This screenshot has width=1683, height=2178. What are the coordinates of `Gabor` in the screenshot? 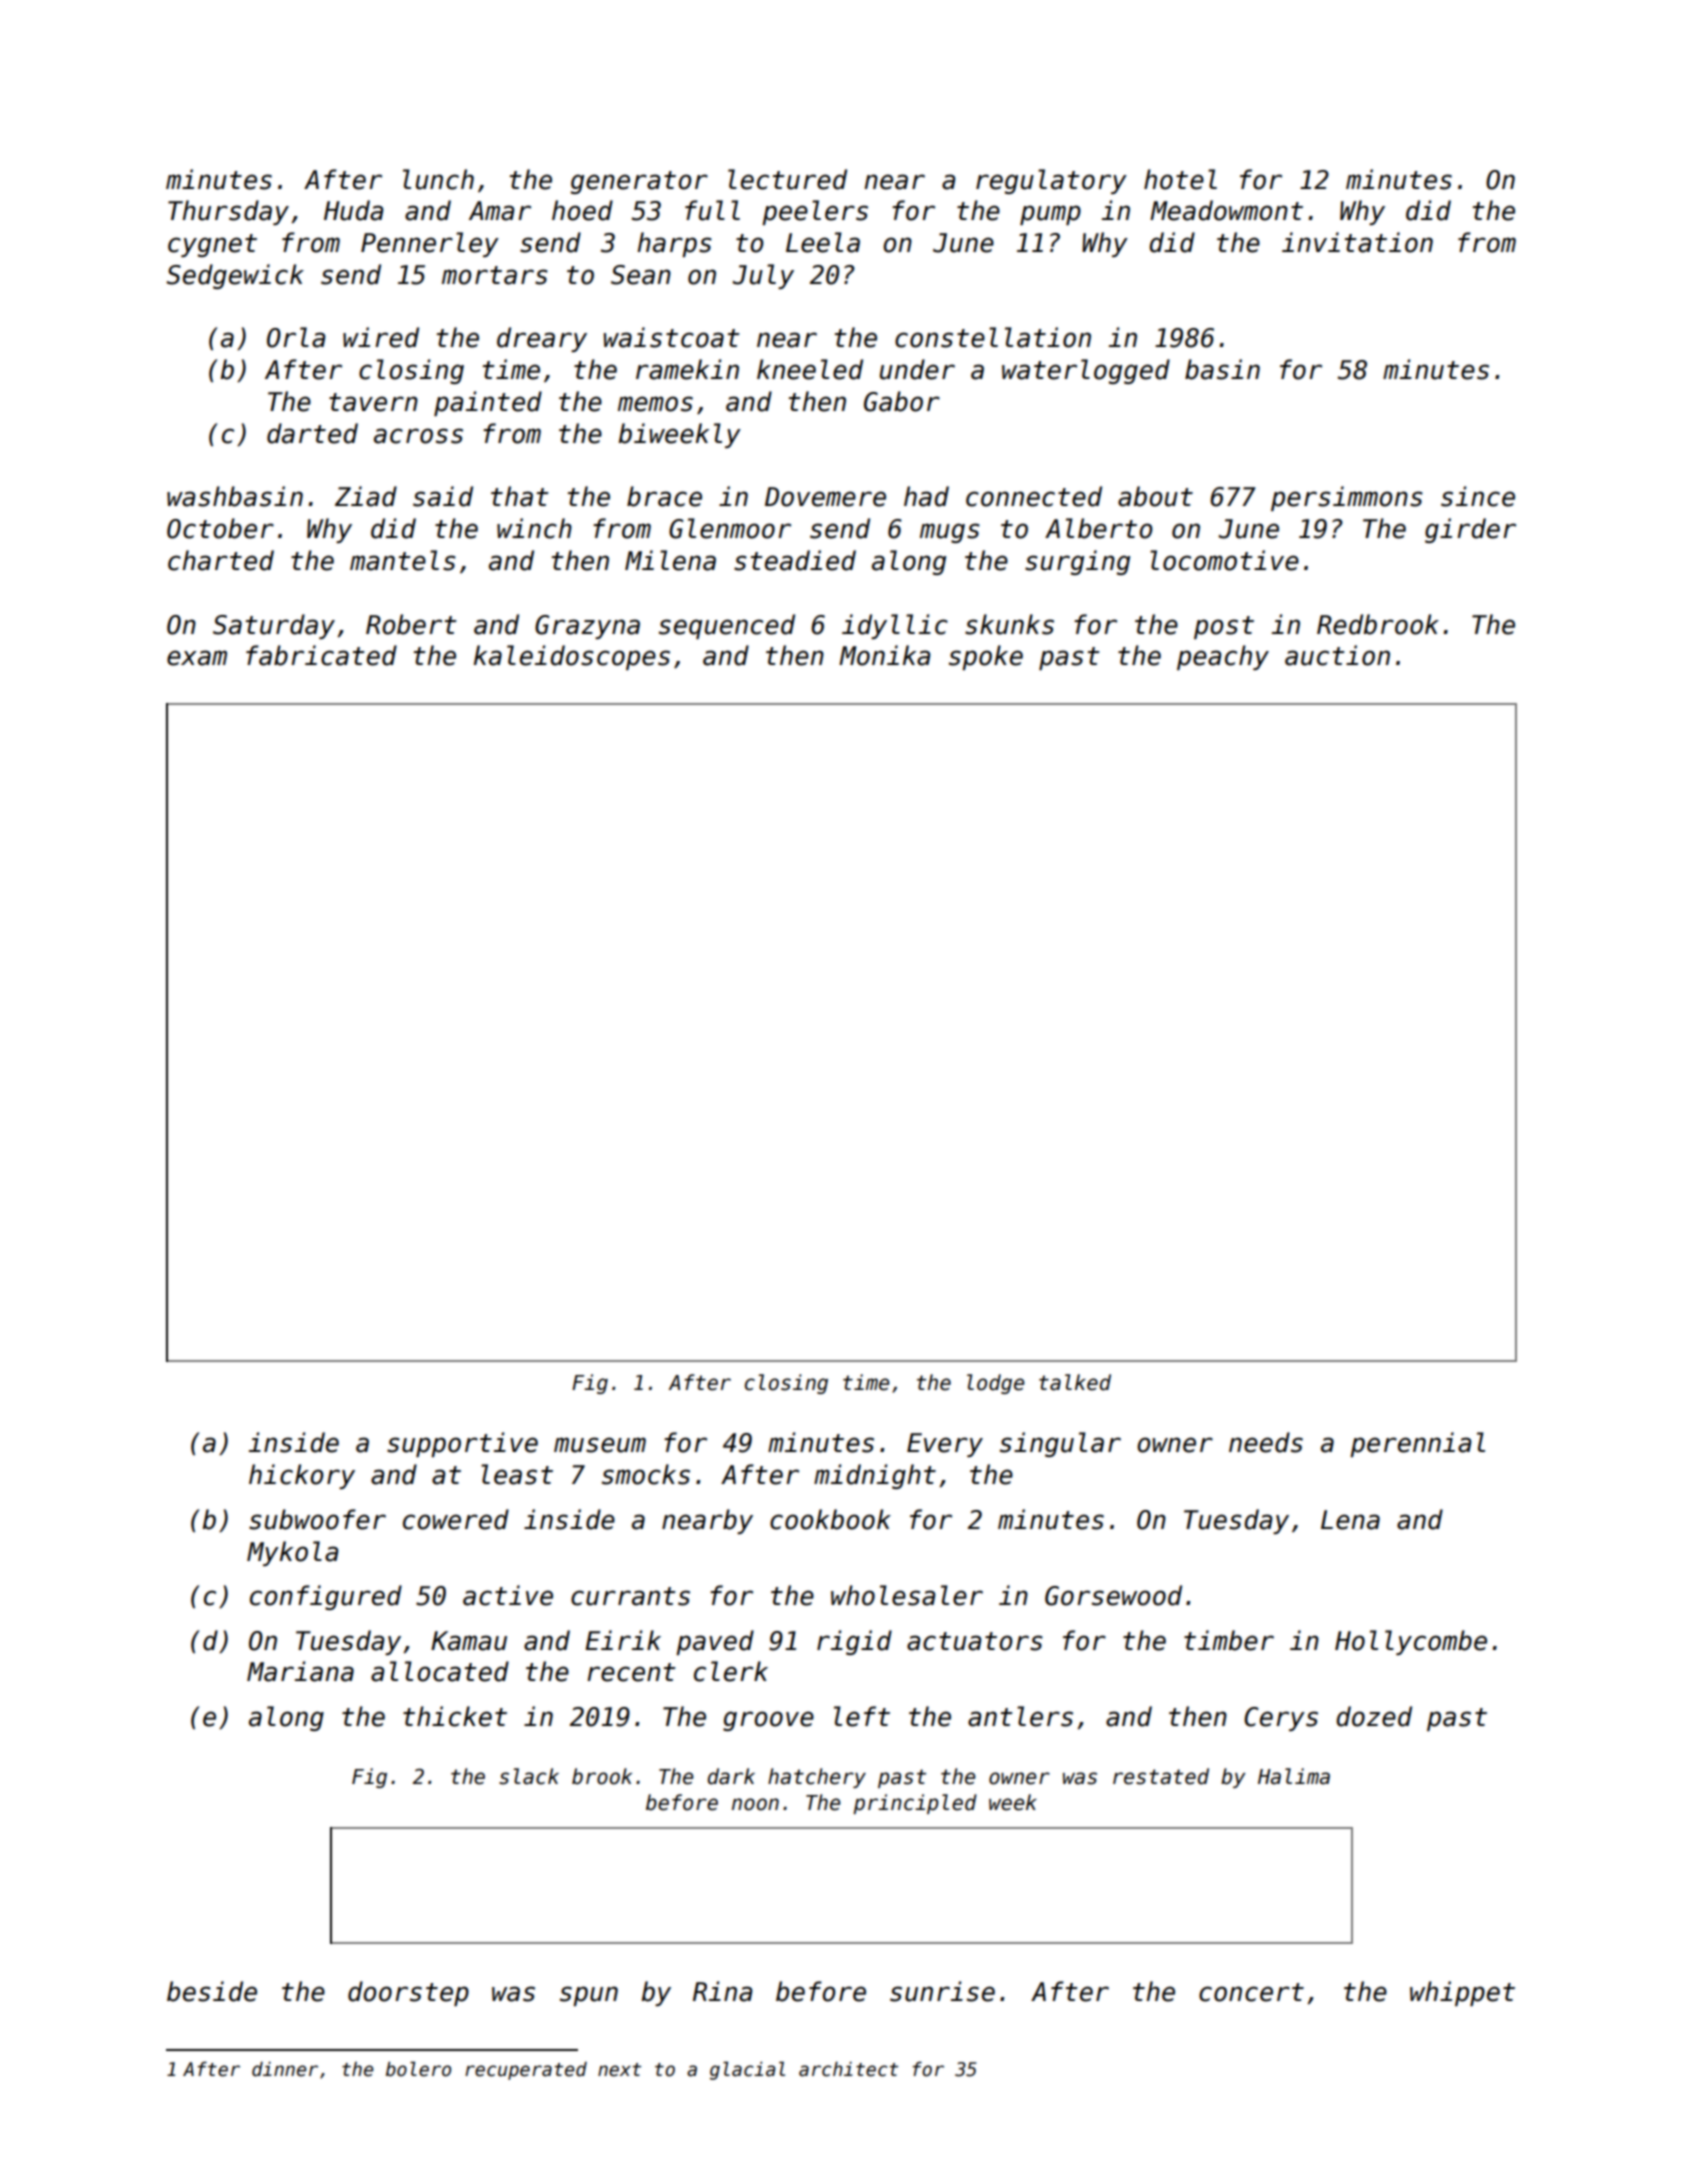 It's located at (902, 401).
